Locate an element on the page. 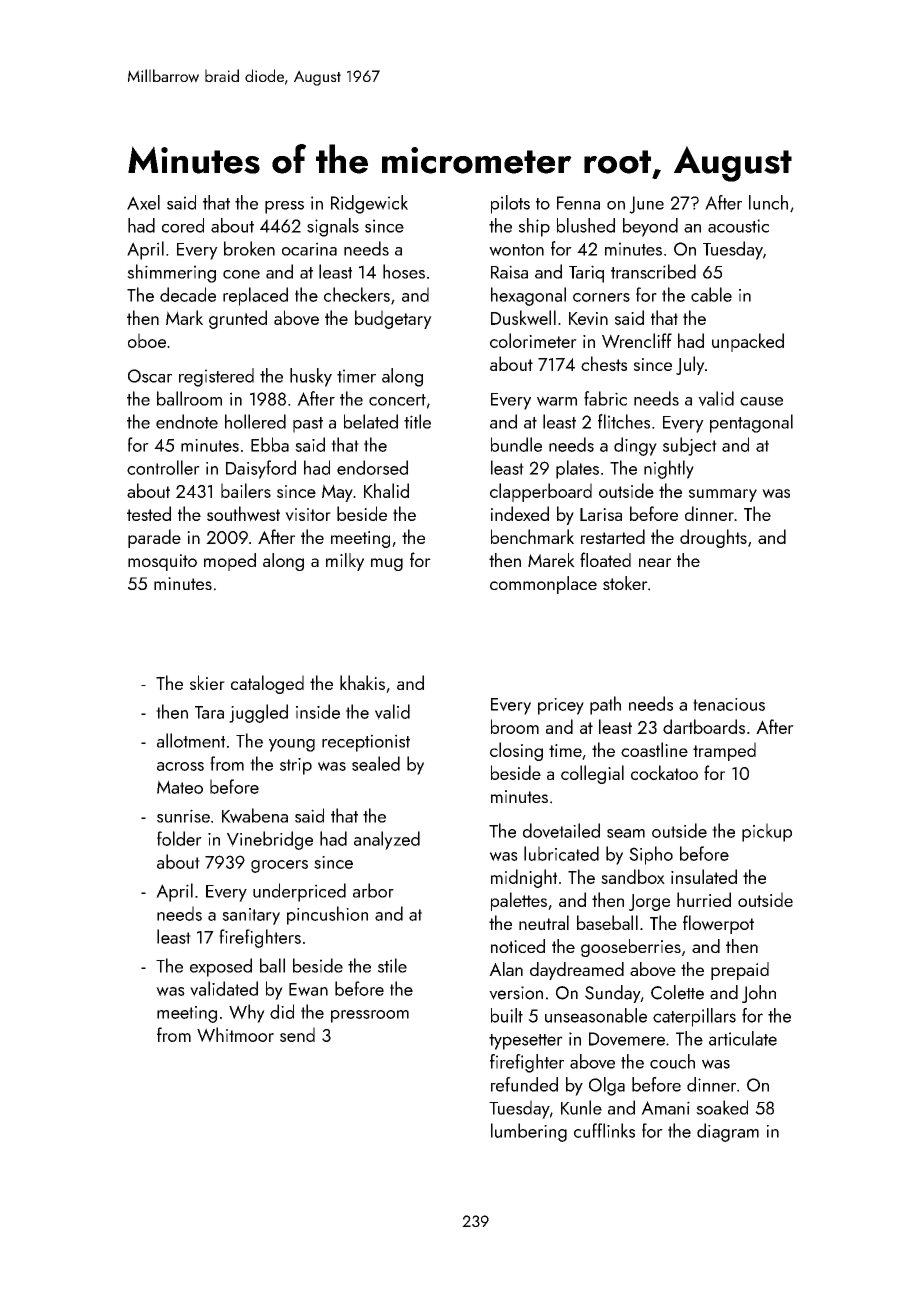 The image size is (924, 1311). tenacious is located at coordinates (729, 704).
